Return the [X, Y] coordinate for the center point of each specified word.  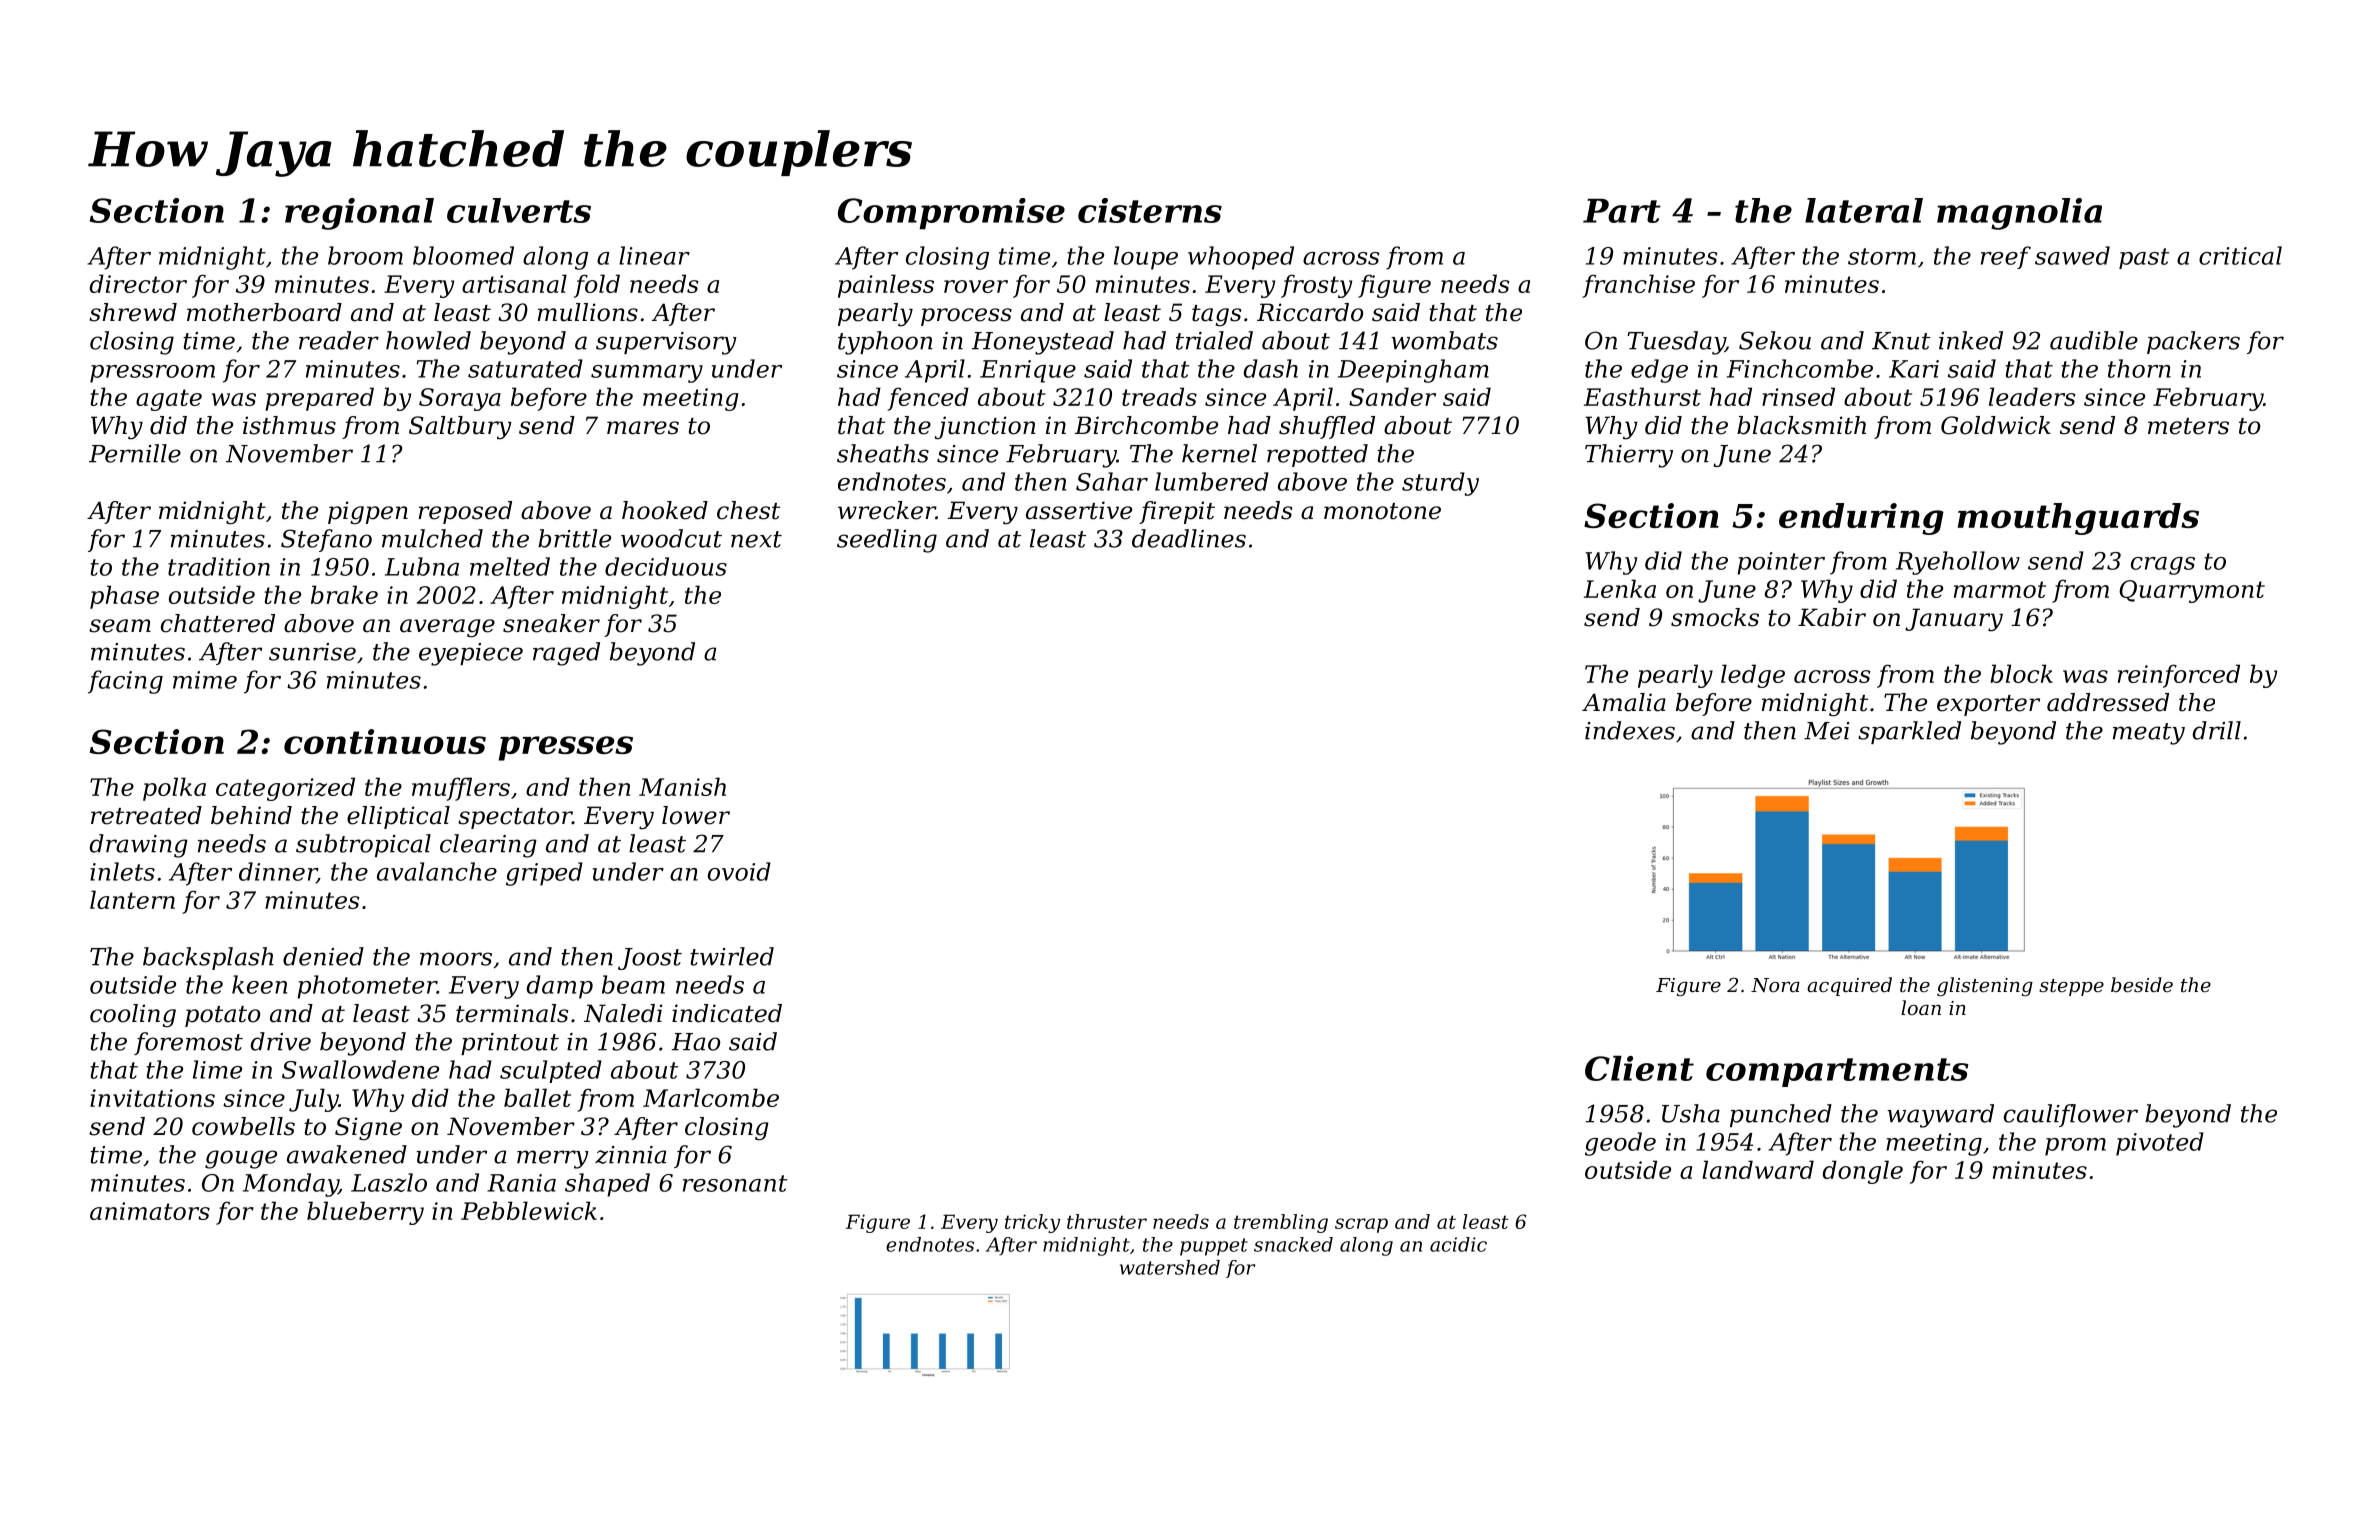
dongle [1862, 1172]
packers [2193, 342]
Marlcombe [711, 1097]
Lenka [1620, 588]
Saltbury [460, 428]
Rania [521, 1183]
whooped [1241, 258]
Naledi [623, 1013]
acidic [1458, 1244]
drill [2217, 730]
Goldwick [1996, 425]
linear [654, 255]
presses [566, 748]
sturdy [1440, 484]
